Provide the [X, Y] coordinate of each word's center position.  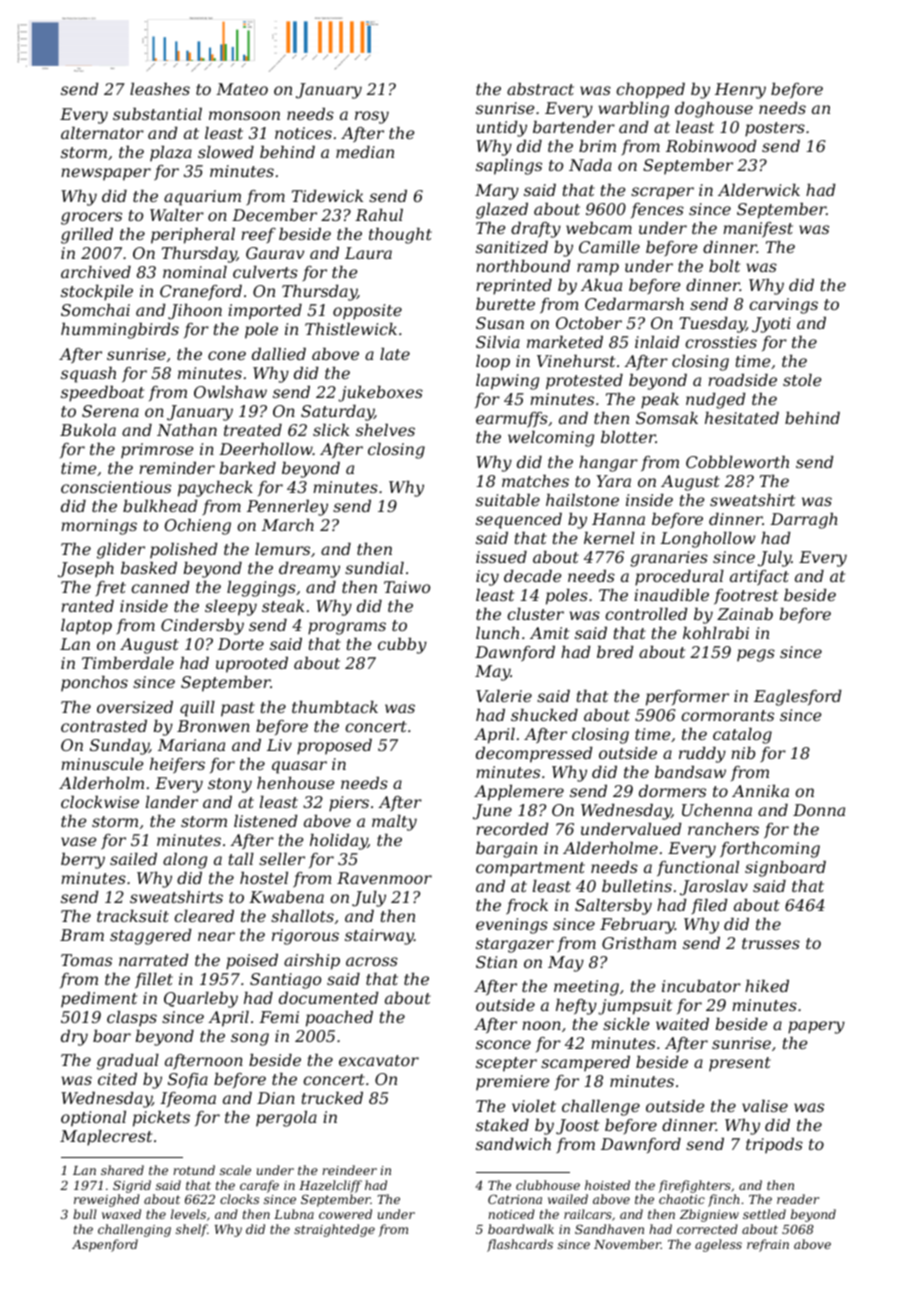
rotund [194, 1170]
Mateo [242, 89]
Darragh [804, 521]
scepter [506, 1064]
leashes [160, 89]
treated [253, 430]
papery [816, 1027]
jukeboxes [380, 394]
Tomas [86, 960]
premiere [512, 1083]
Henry [740, 91]
